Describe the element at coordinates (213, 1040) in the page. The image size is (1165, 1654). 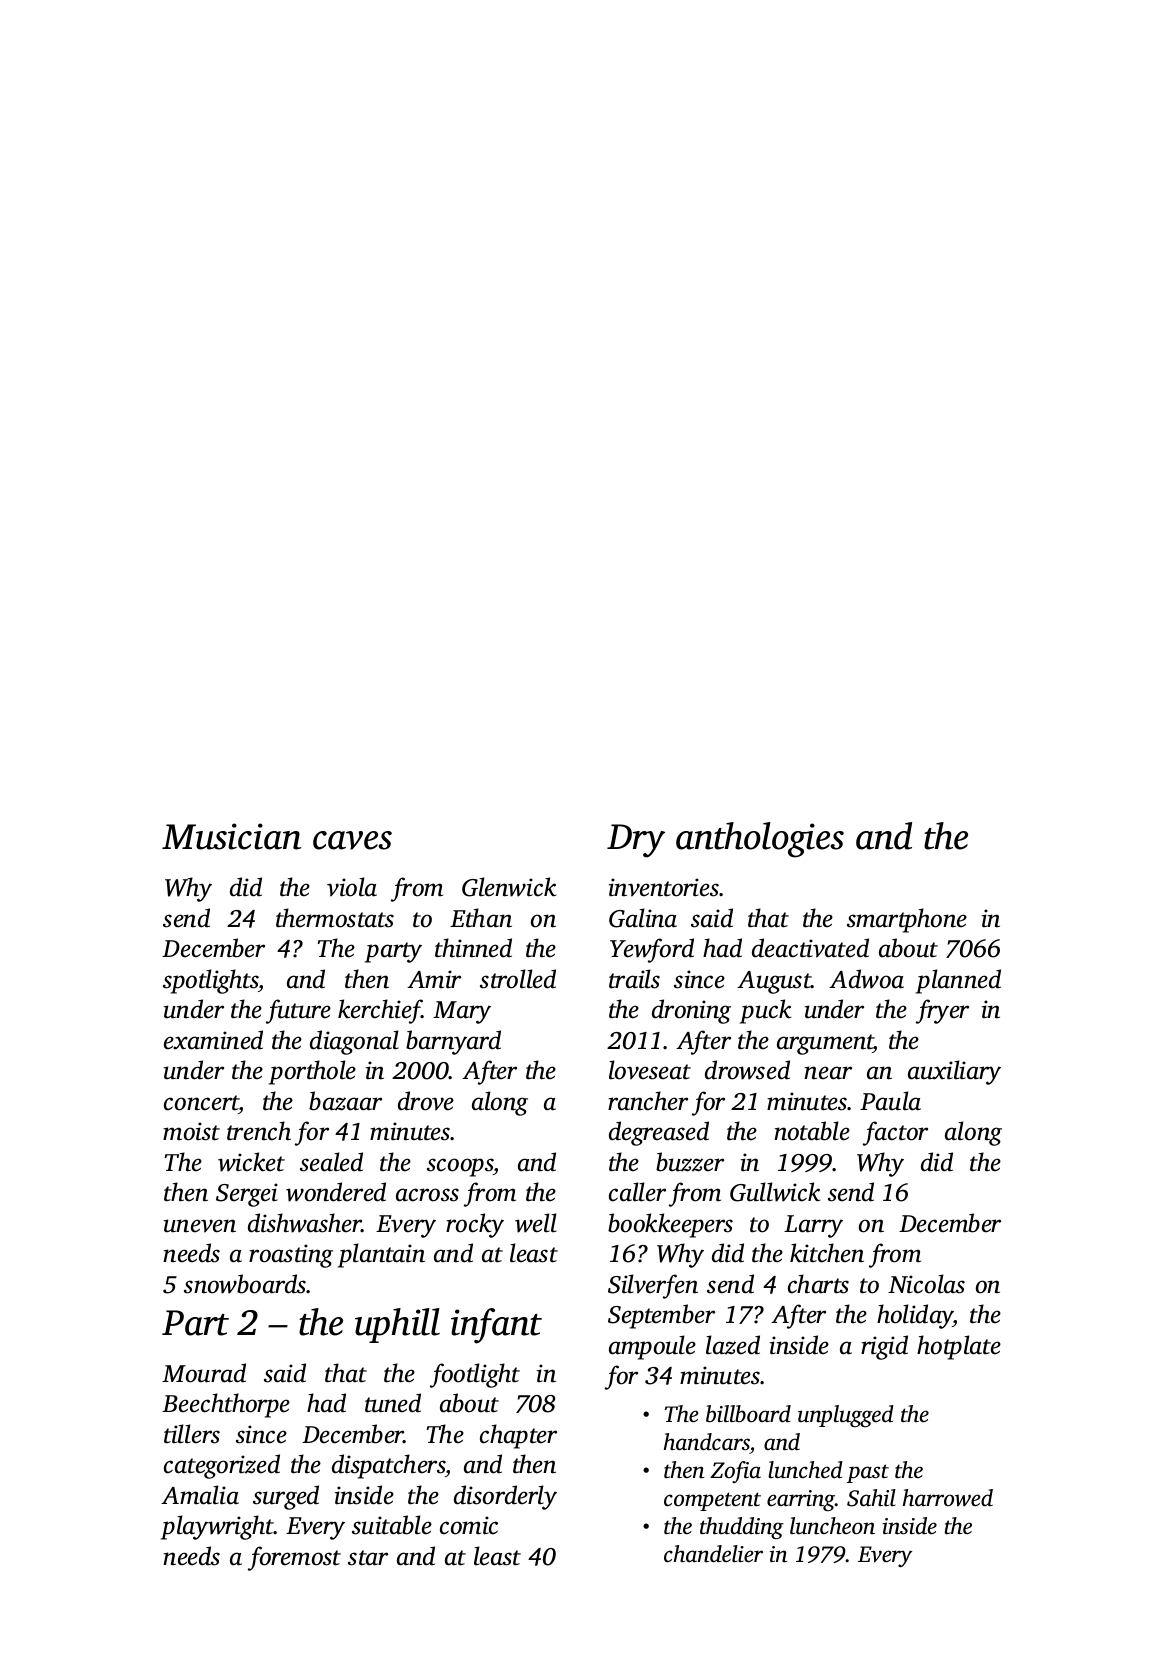
I see `examined` at that location.
